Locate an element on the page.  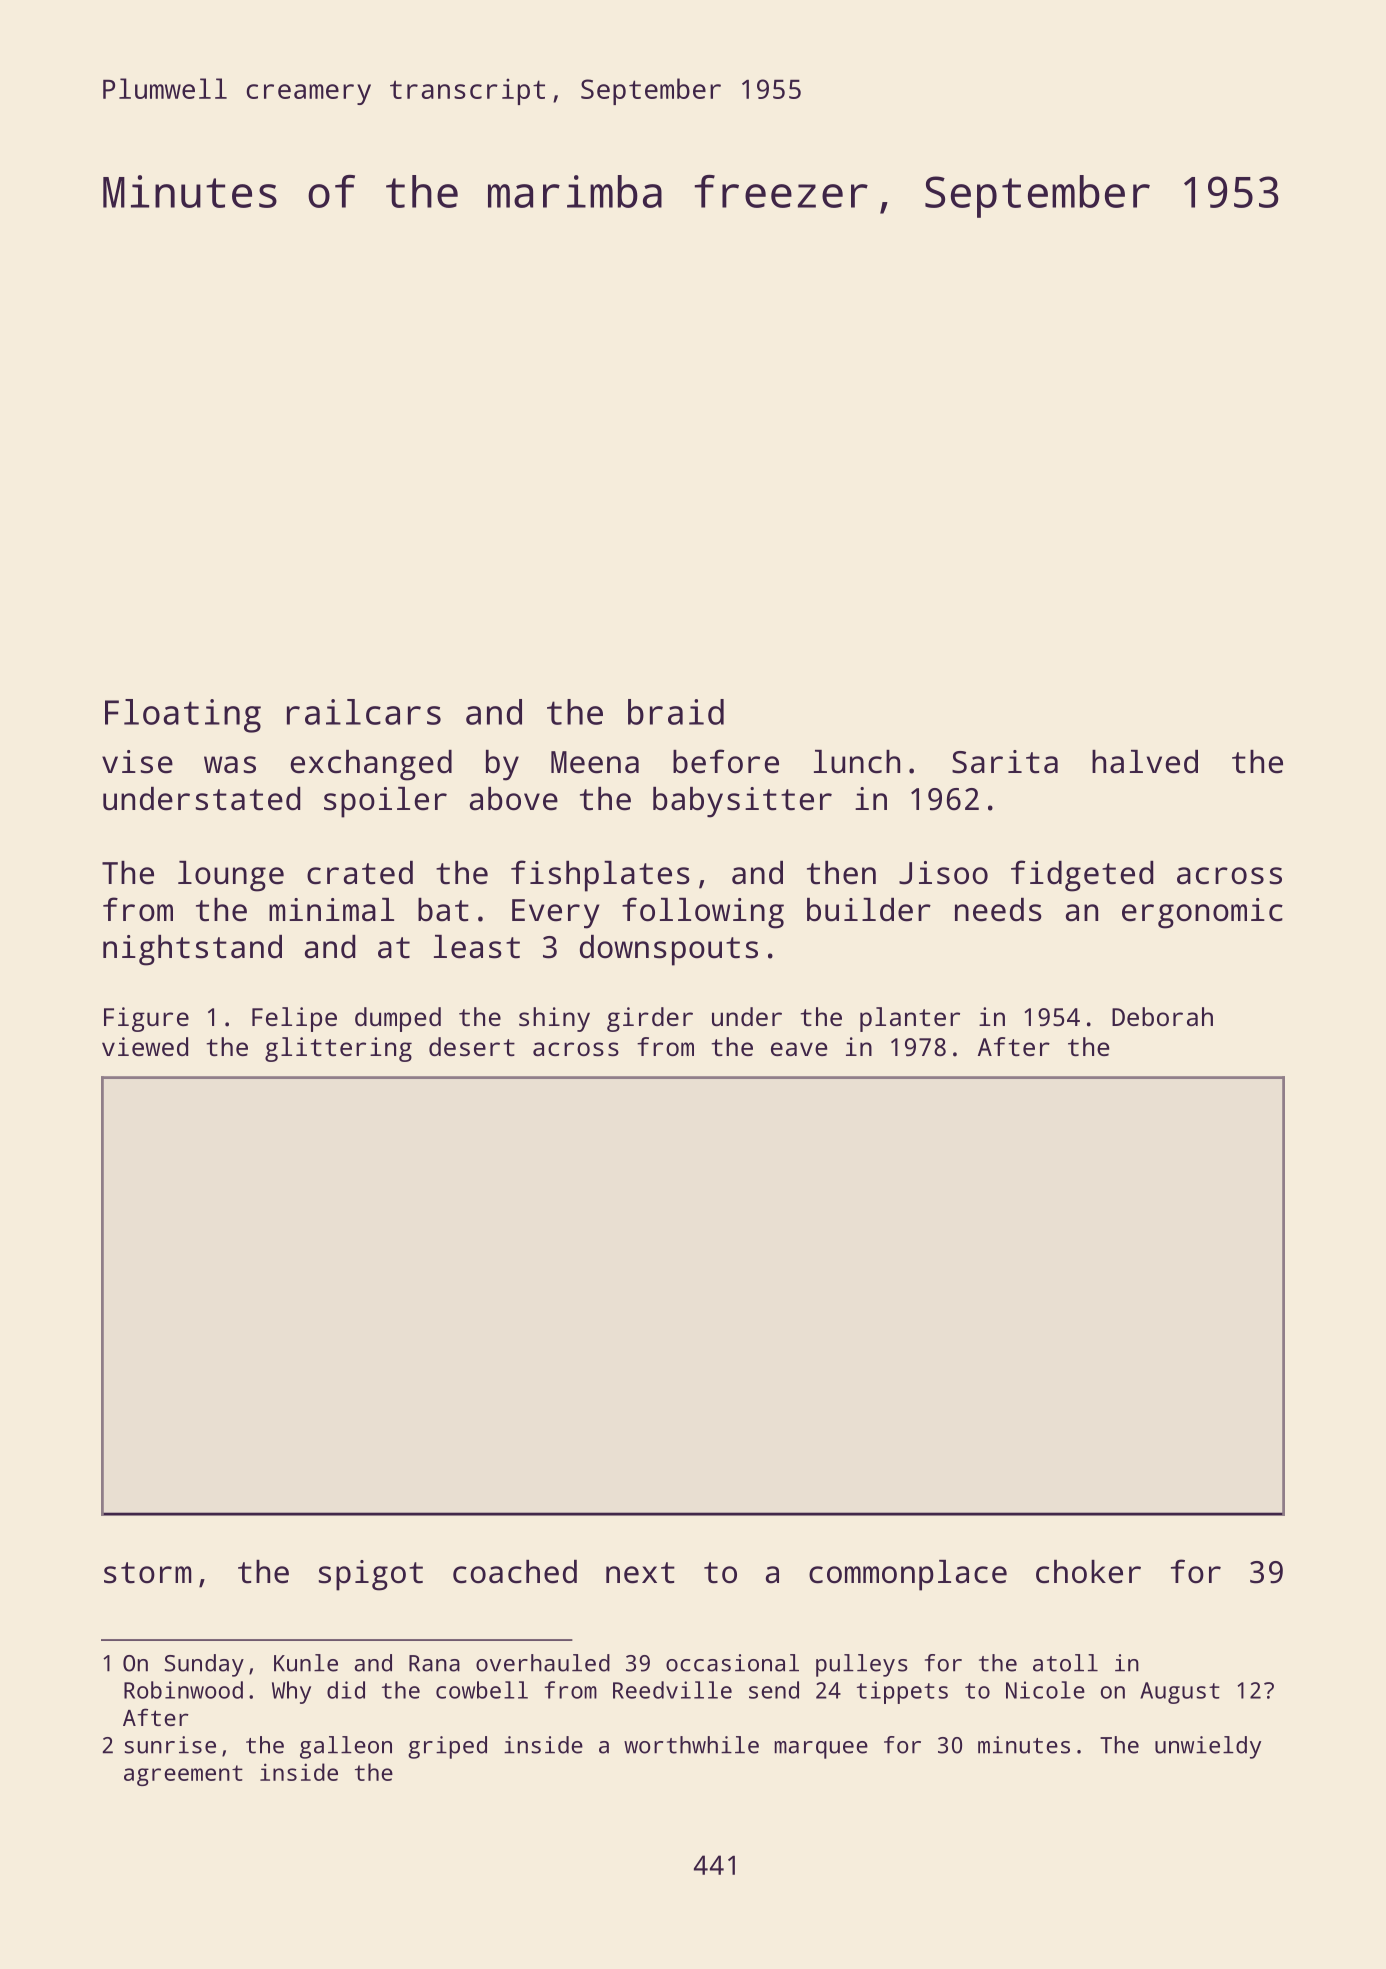
galleon is located at coordinates (346, 1747).
